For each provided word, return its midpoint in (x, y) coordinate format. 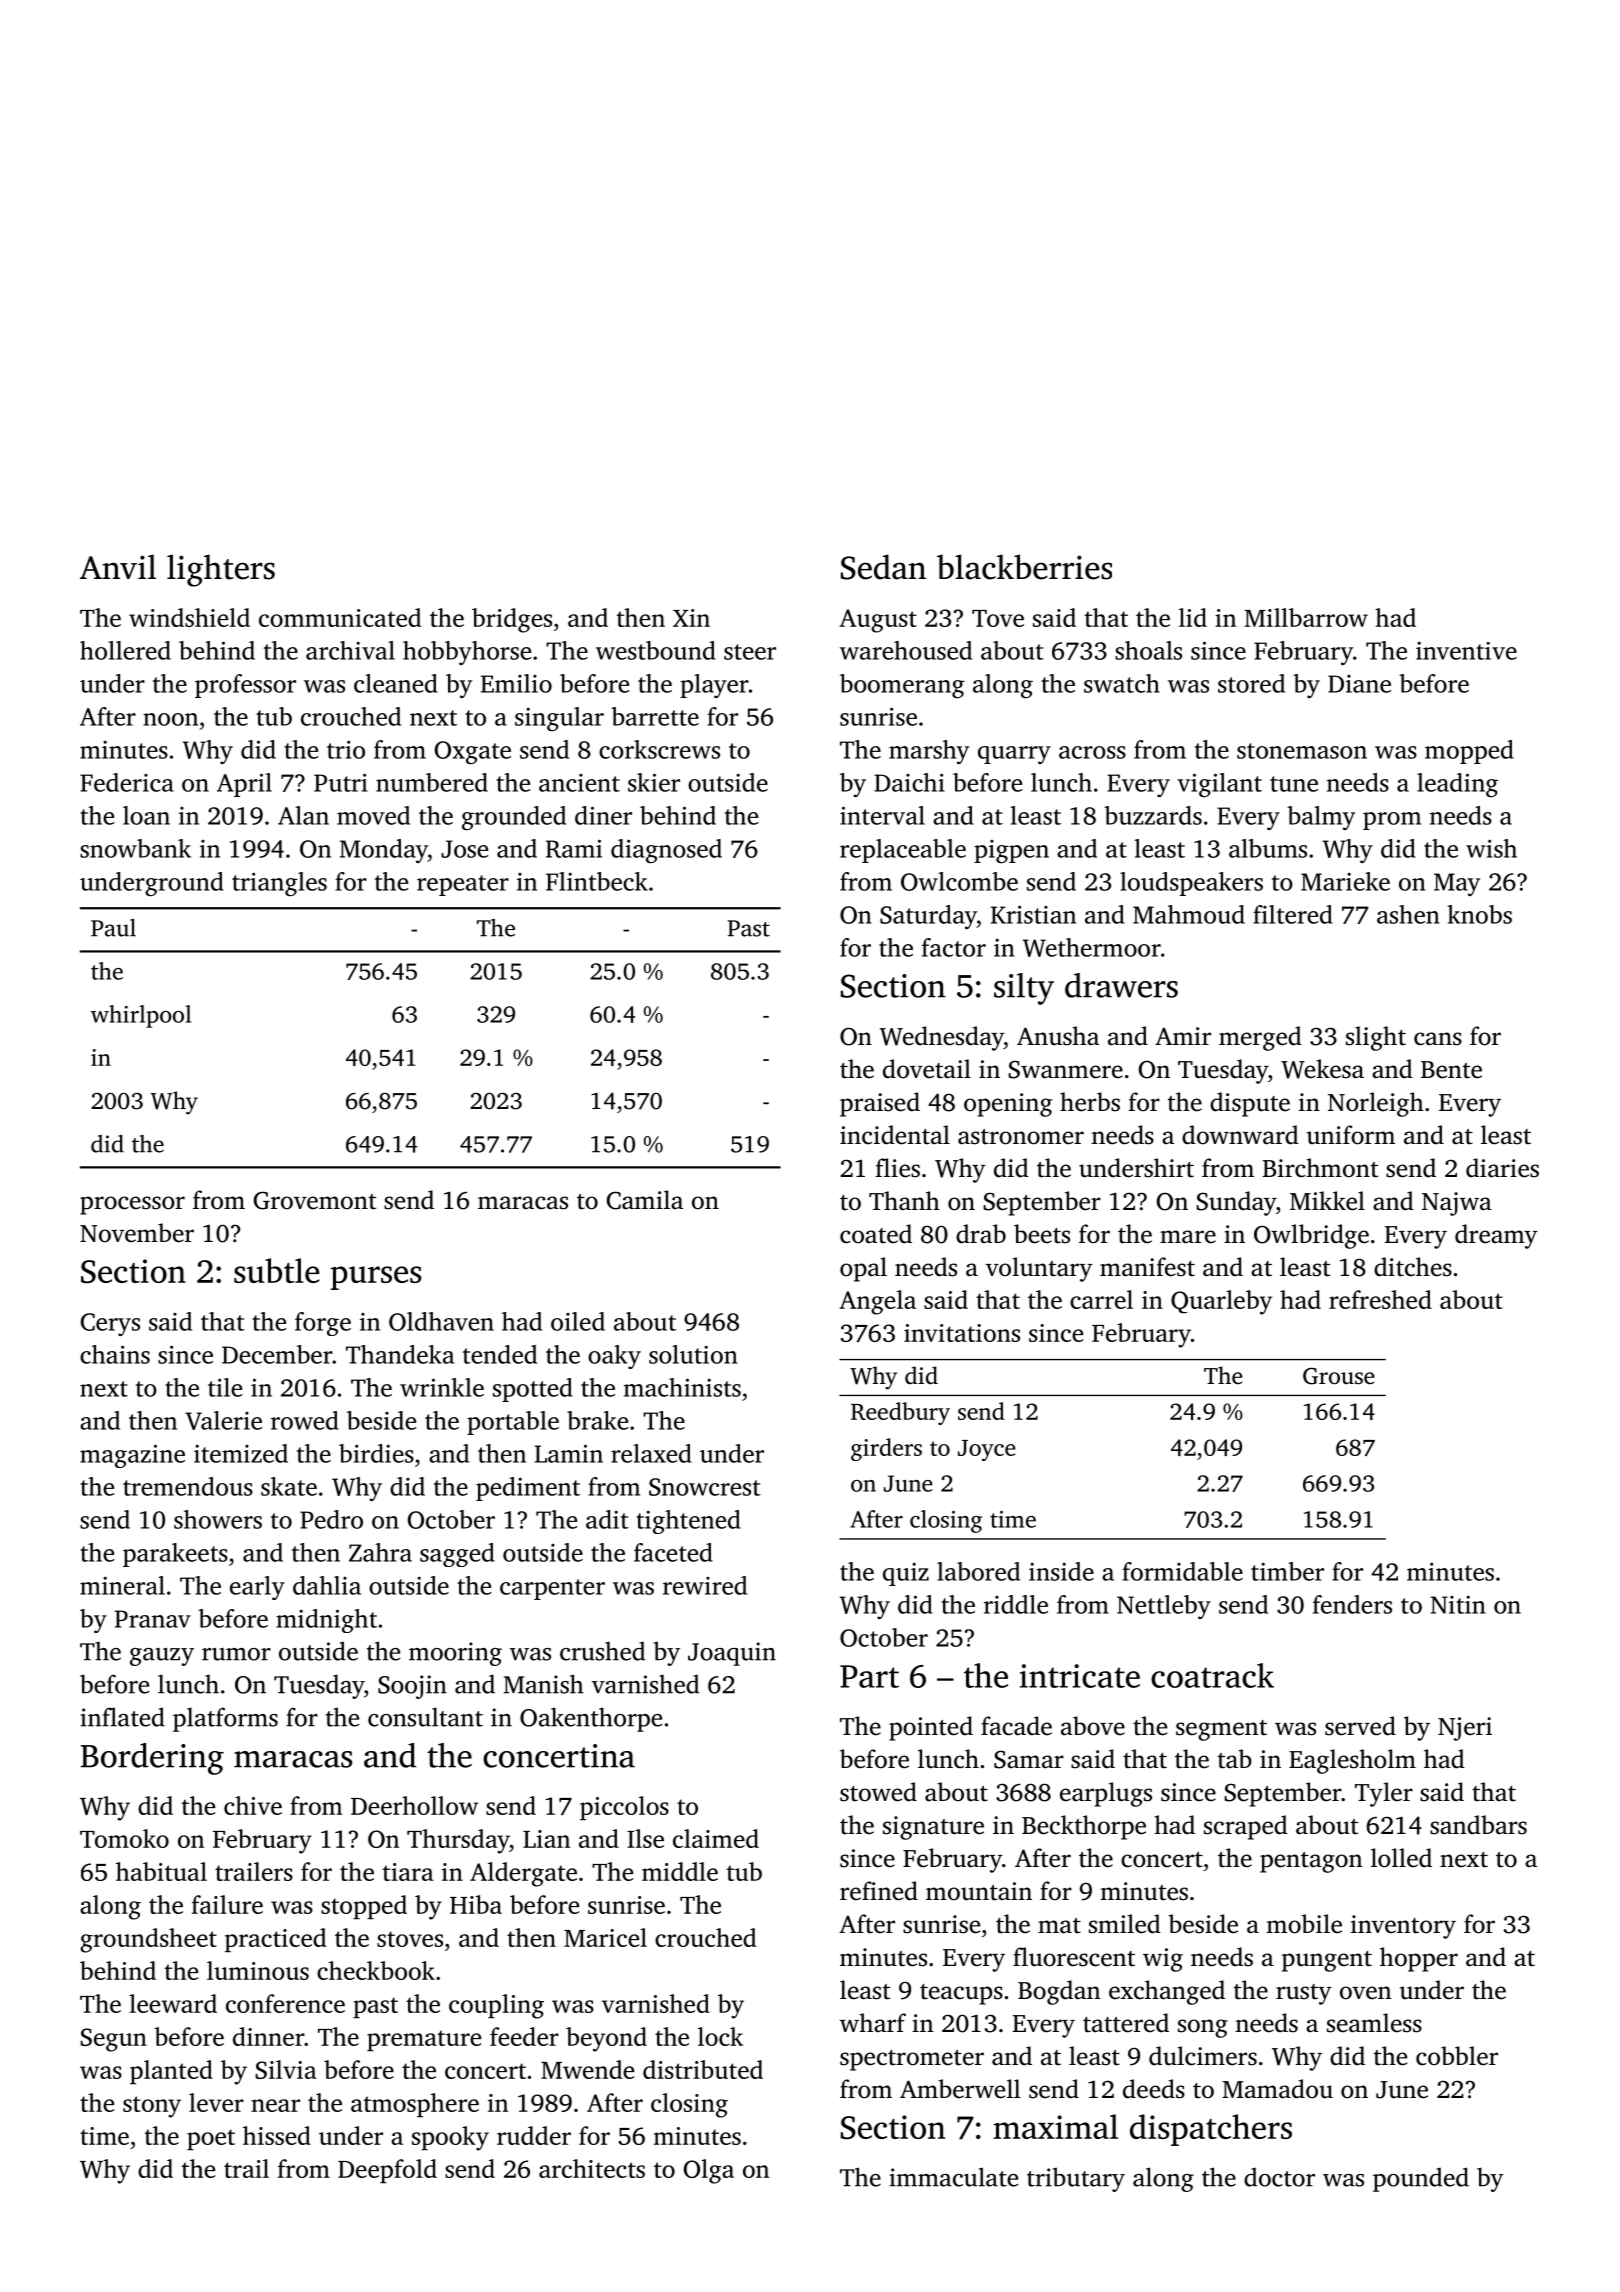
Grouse (1339, 1376)
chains (115, 1354)
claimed (716, 1838)
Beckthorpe (1084, 1827)
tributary (1076, 2179)
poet (211, 2139)
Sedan (883, 567)
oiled (578, 1321)
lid (1193, 617)
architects (592, 2168)
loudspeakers (1191, 884)
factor (954, 947)
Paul (113, 928)
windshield (189, 617)
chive (253, 1805)
